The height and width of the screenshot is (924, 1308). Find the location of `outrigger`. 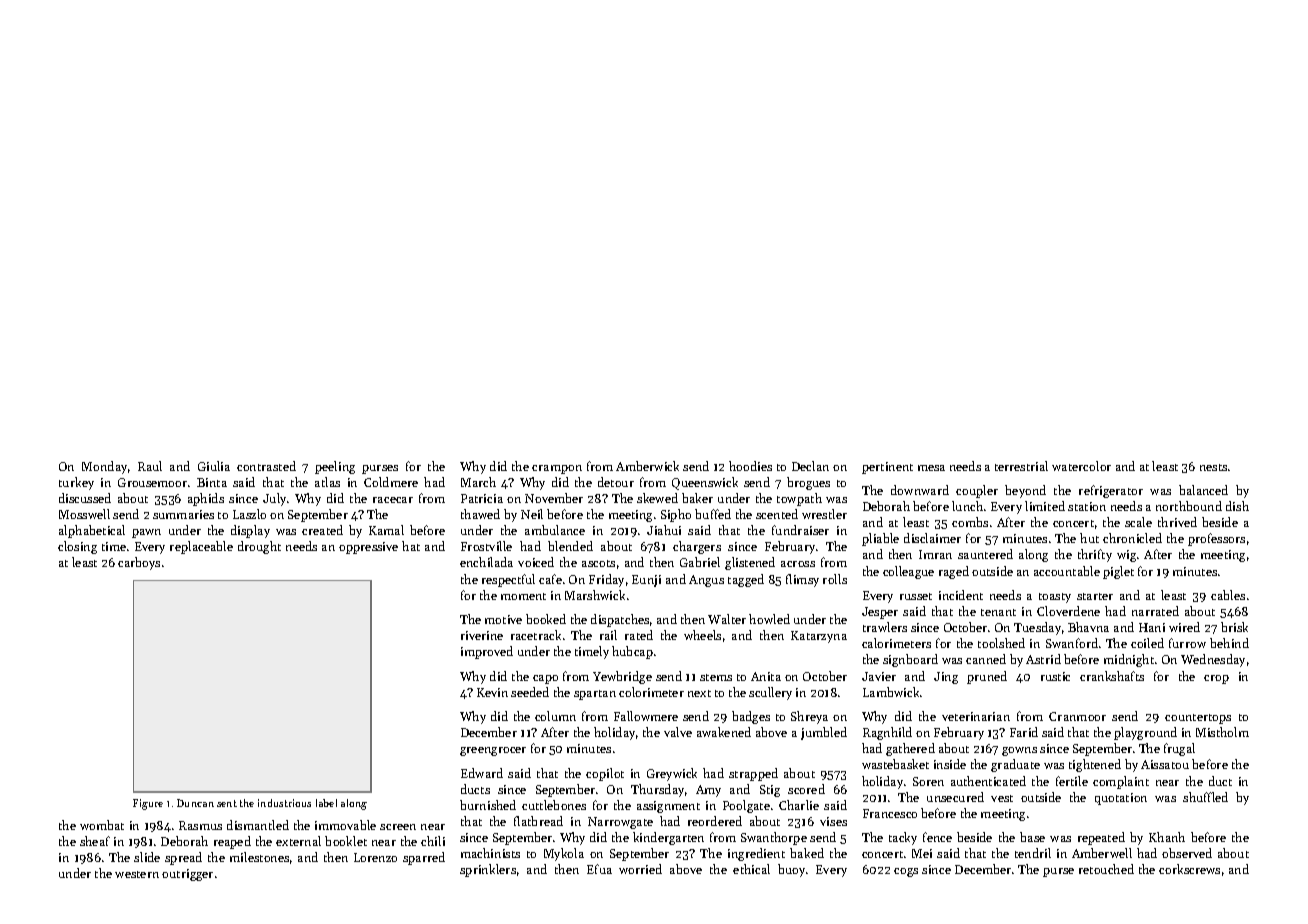

outrigger is located at coordinates (187, 875).
